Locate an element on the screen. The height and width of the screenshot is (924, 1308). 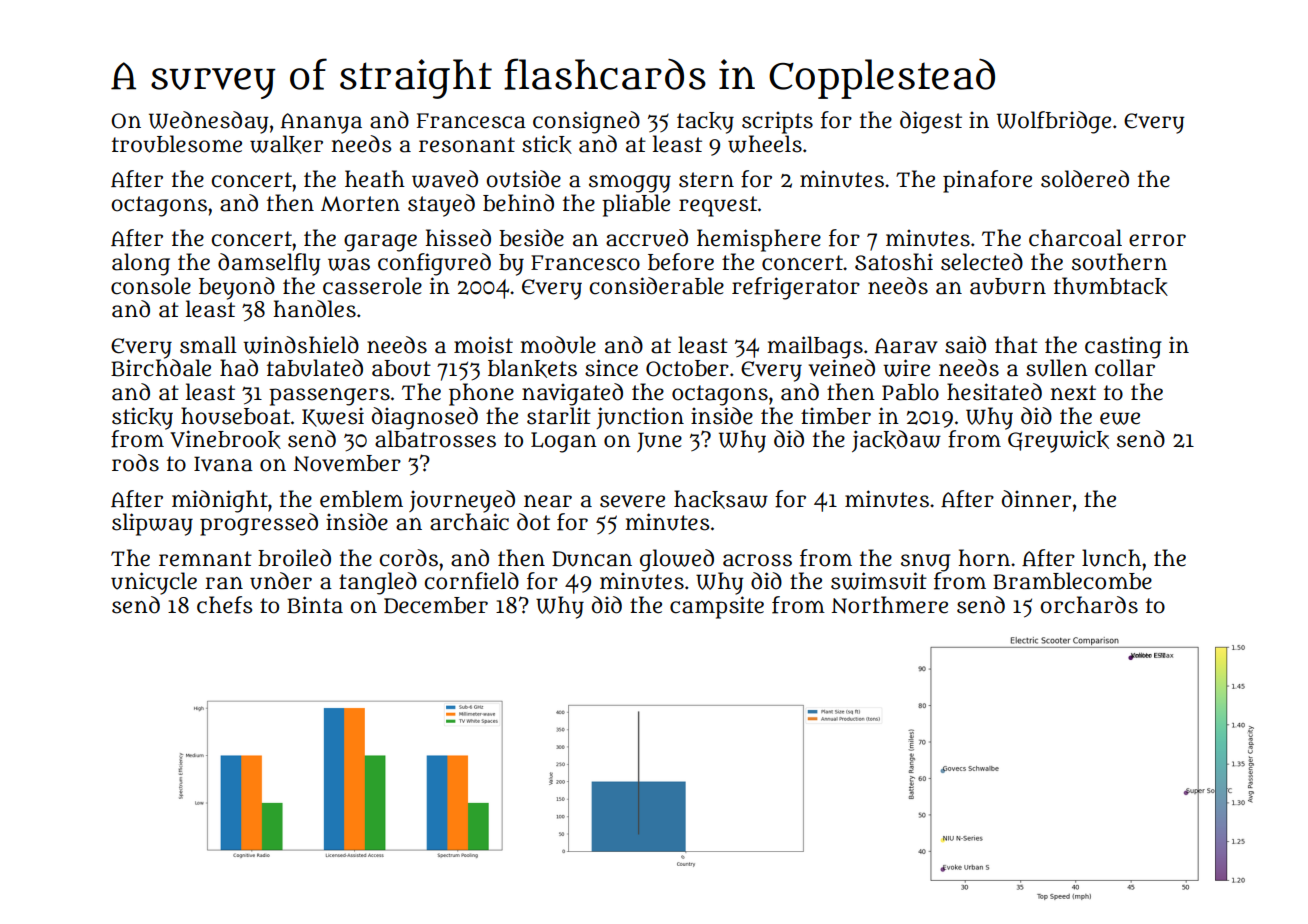
auburn is located at coordinates (1008, 286).
